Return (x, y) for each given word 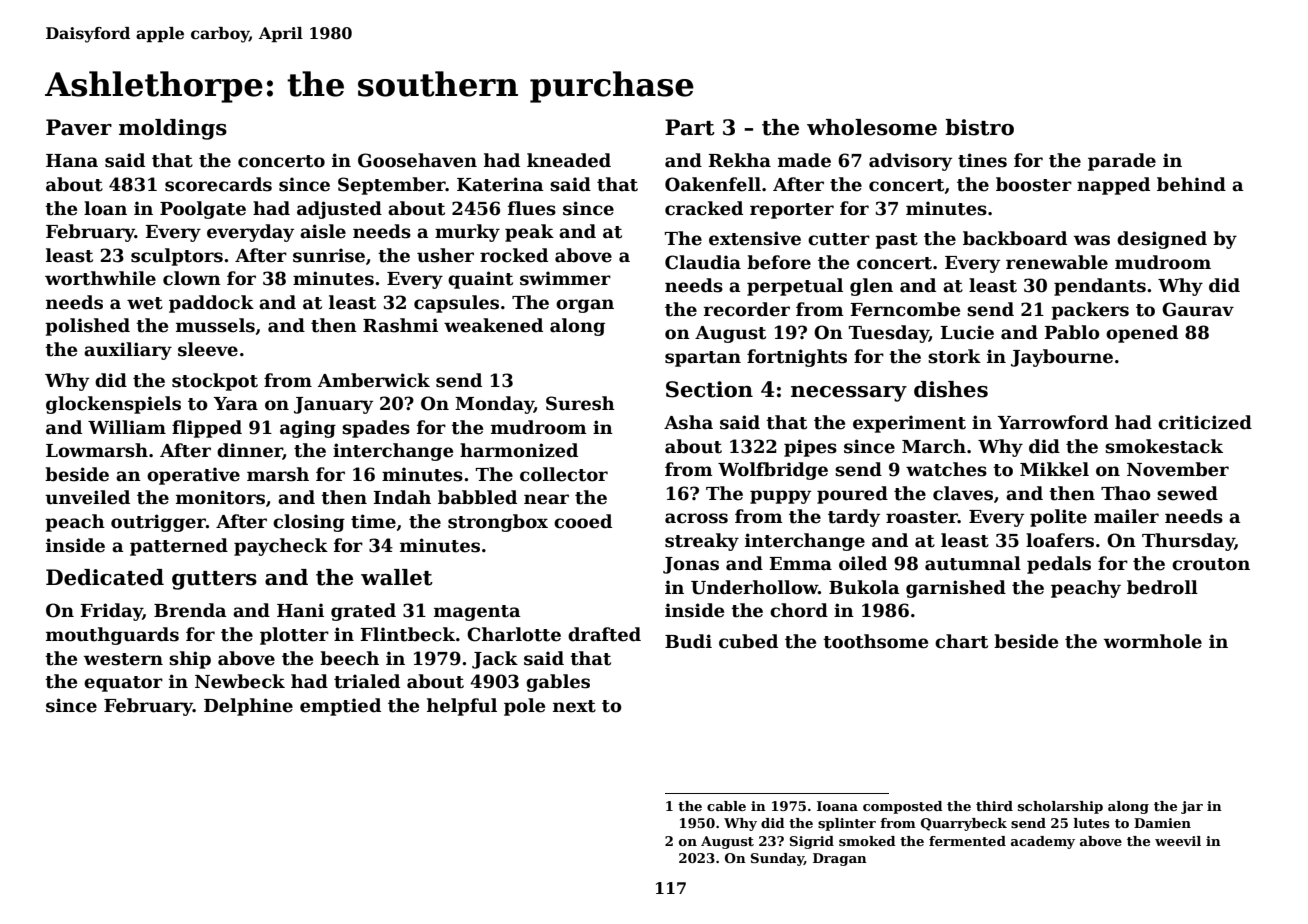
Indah (402, 497)
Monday (494, 405)
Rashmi (400, 325)
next (574, 706)
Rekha (739, 160)
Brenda (190, 610)
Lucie (967, 332)
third (994, 806)
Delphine (248, 707)
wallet (397, 577)
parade (1122, 162)
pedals (1059, 565)
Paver (79, 127)
